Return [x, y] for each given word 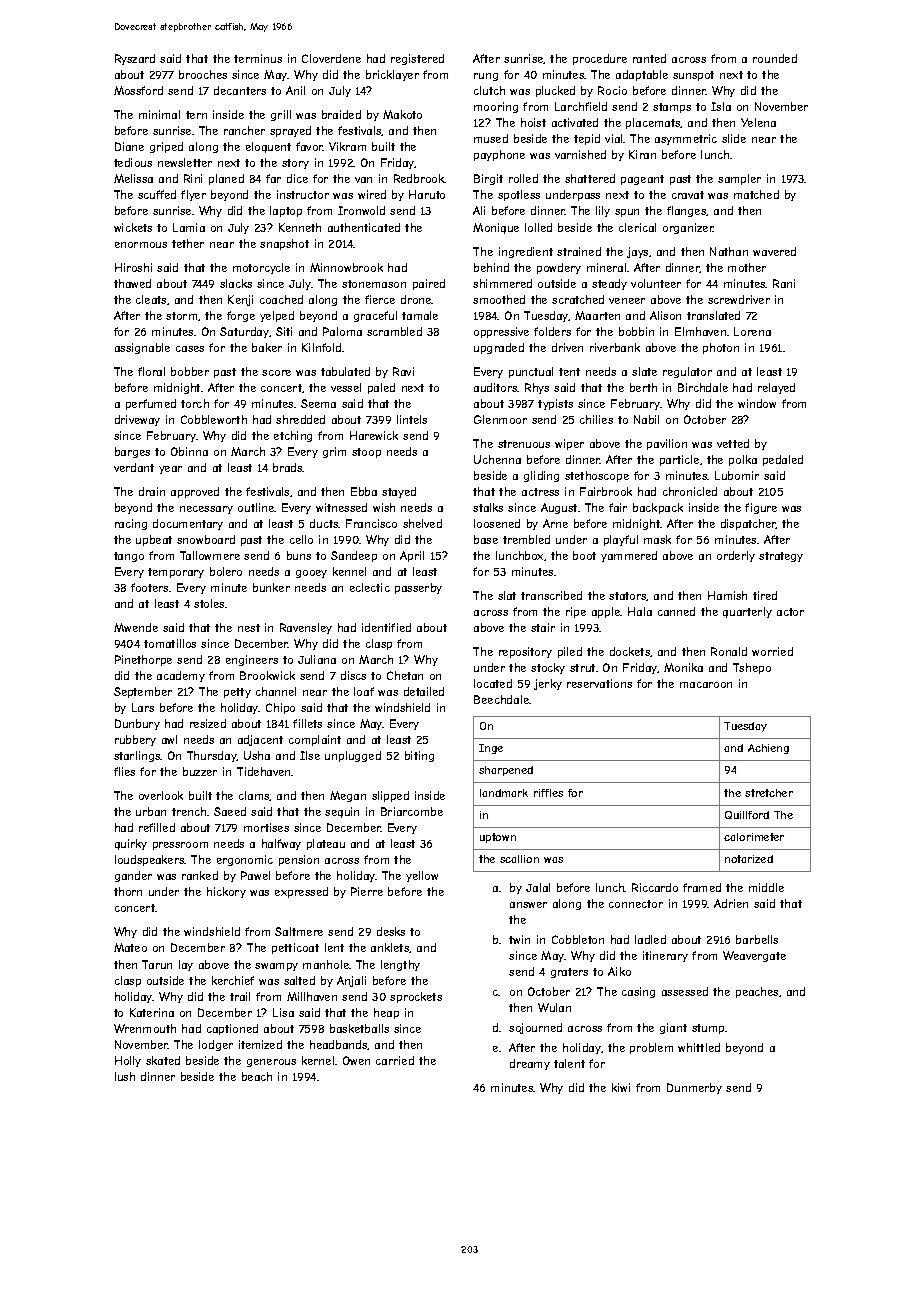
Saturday [244, 332]
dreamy [530, 1064]
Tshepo [752, 668]
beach [257, 1076]
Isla [721, 106]
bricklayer [392, 75]
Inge [491, 749]
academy [181, 676]
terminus [258, 58]
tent [569, 372]
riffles [548, 793]
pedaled [783, 460]
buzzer [200, 771]
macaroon [706, 685]
